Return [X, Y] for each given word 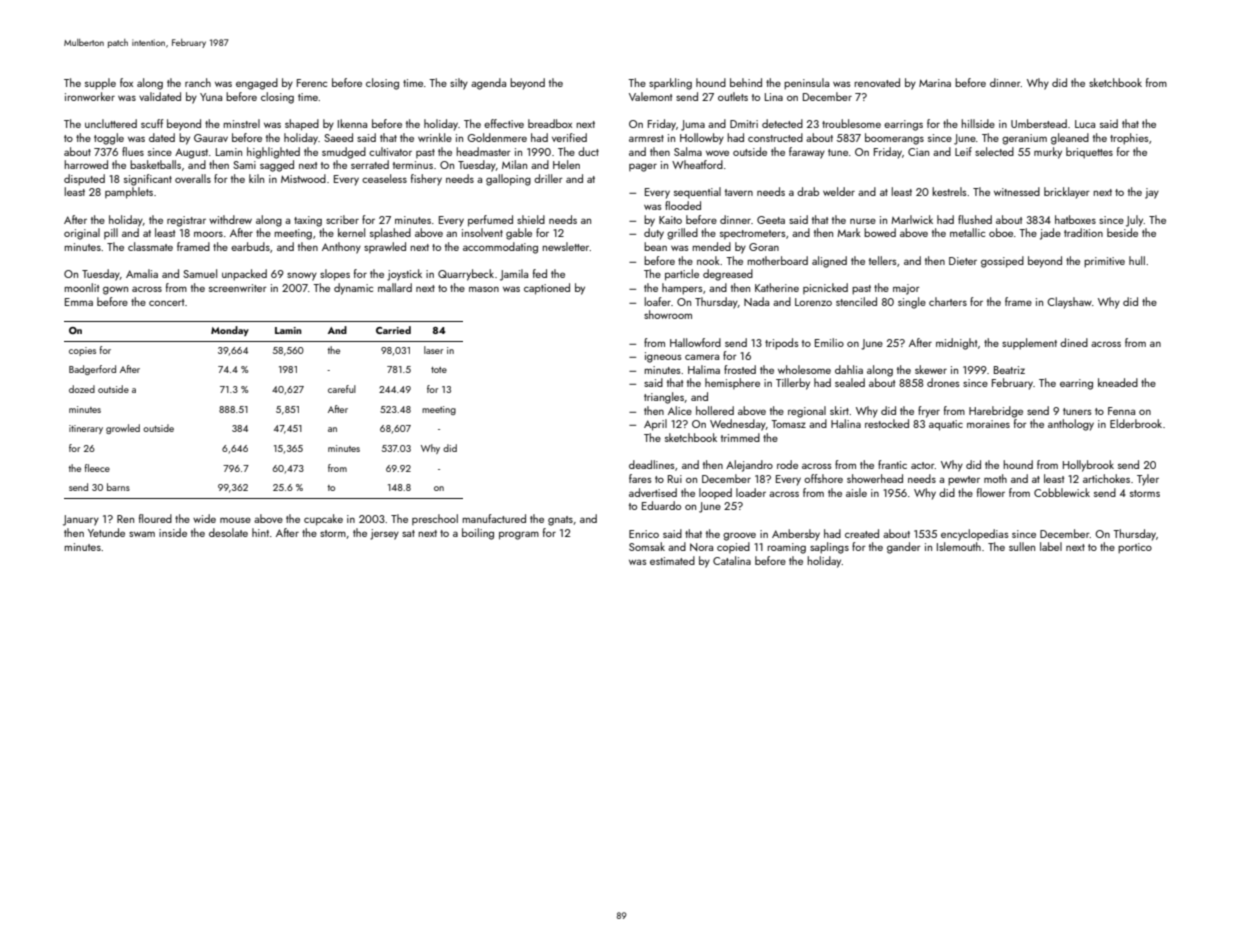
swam [142, 534]
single [912, 303]
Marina [935, 83]
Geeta [771, 220]
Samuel [200, 273]
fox [126, 82]
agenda [488, 84]
